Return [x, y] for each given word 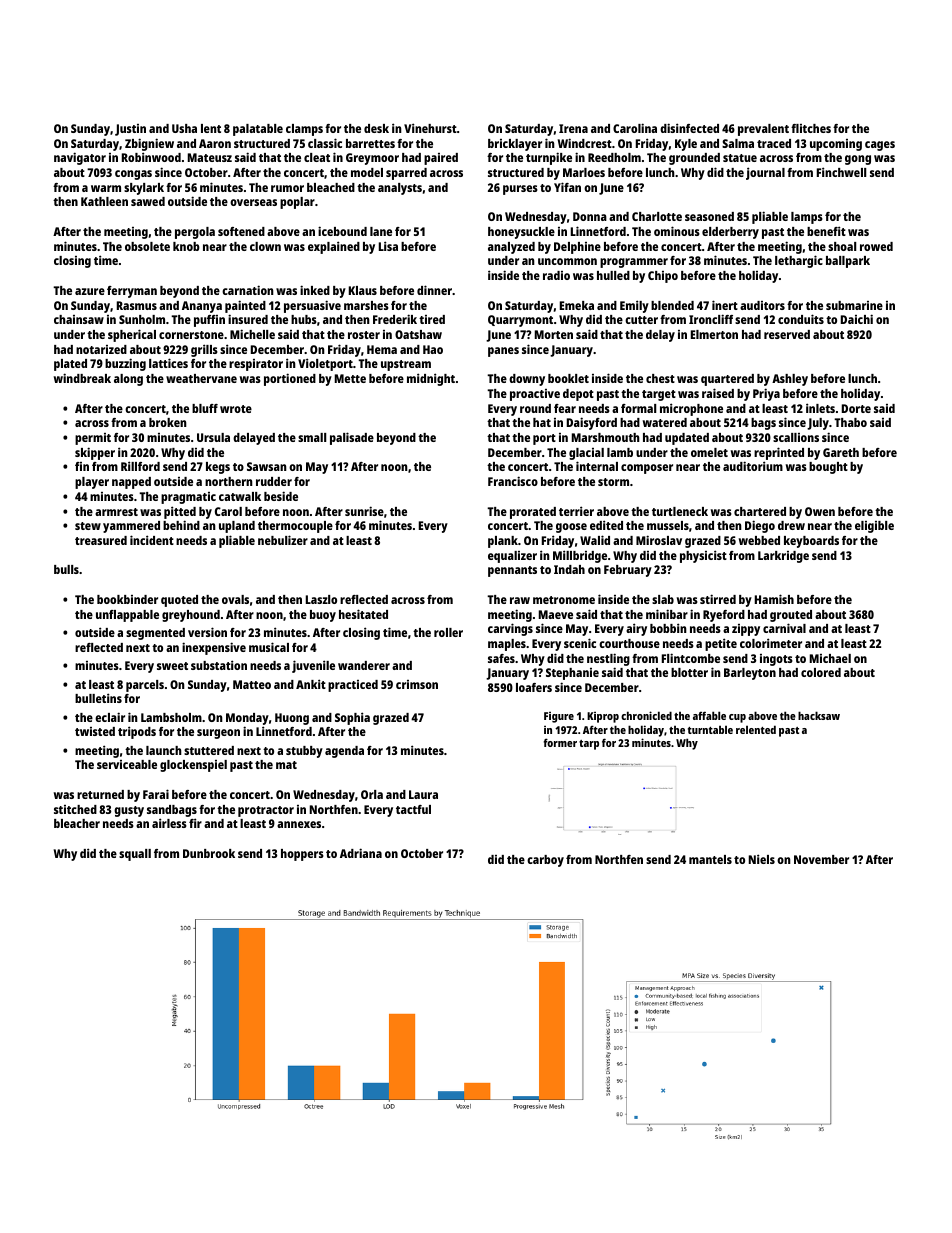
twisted [95, 731]
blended [672, 305]
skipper [95, 453]
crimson [417, 684]
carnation [248, 290]
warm [106, 188]
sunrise [364, 511]
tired [432, 319]
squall [135, 855]
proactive [535, 395]
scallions [796, 437]
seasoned [709, 216]
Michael [830, 658]
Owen [820, 511]
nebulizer [283, 540]
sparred [406, 174]
